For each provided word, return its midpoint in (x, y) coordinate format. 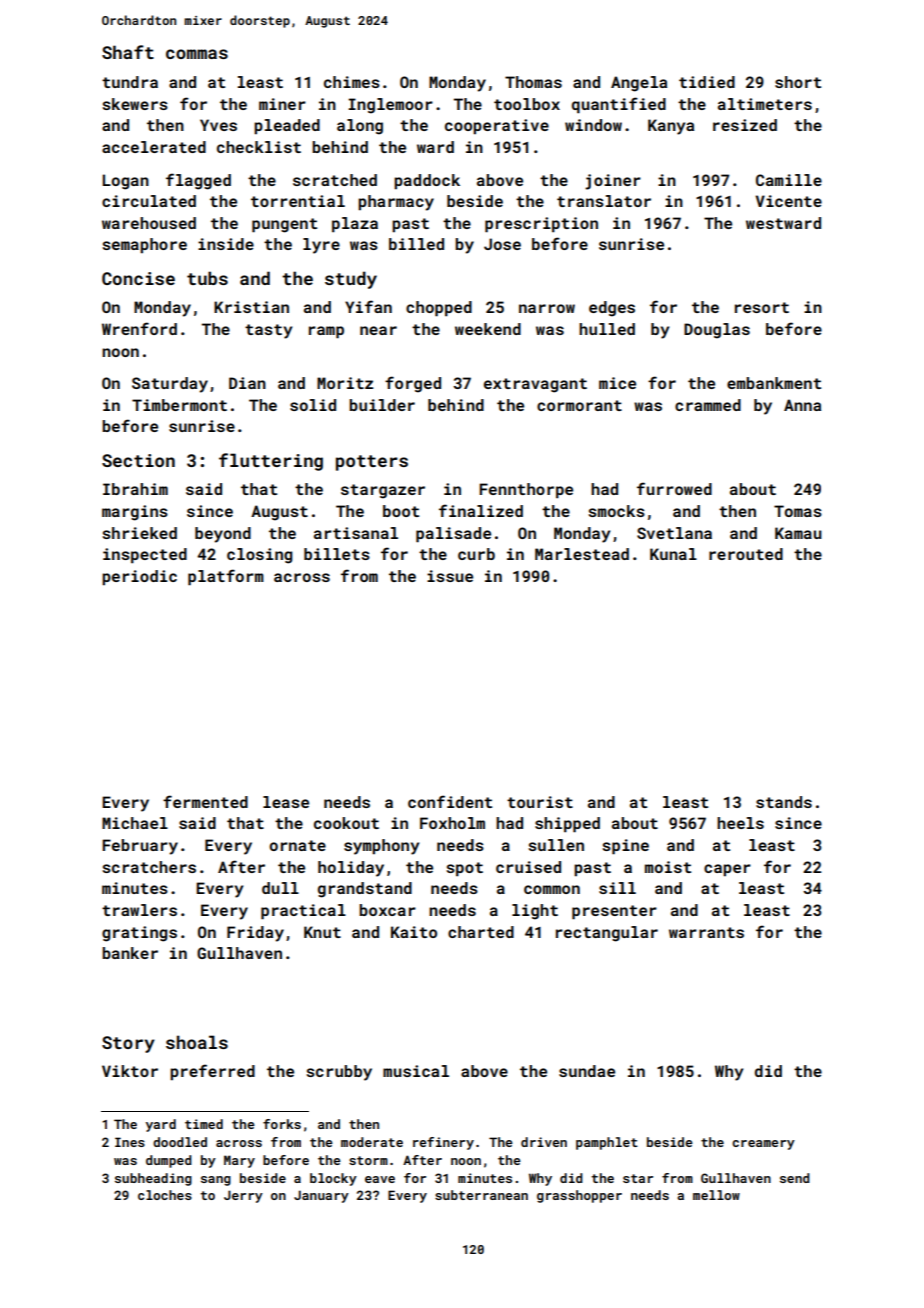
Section (138, 460)
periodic (139, 578)
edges (612, 309)
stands (784, 802)
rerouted (746, 554)
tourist (540, 802)
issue (450, 576)
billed (416, 244)
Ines (130, 1142)
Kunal (673, 554)
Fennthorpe (526, 491)
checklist (259, 147)
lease (286, 802)
